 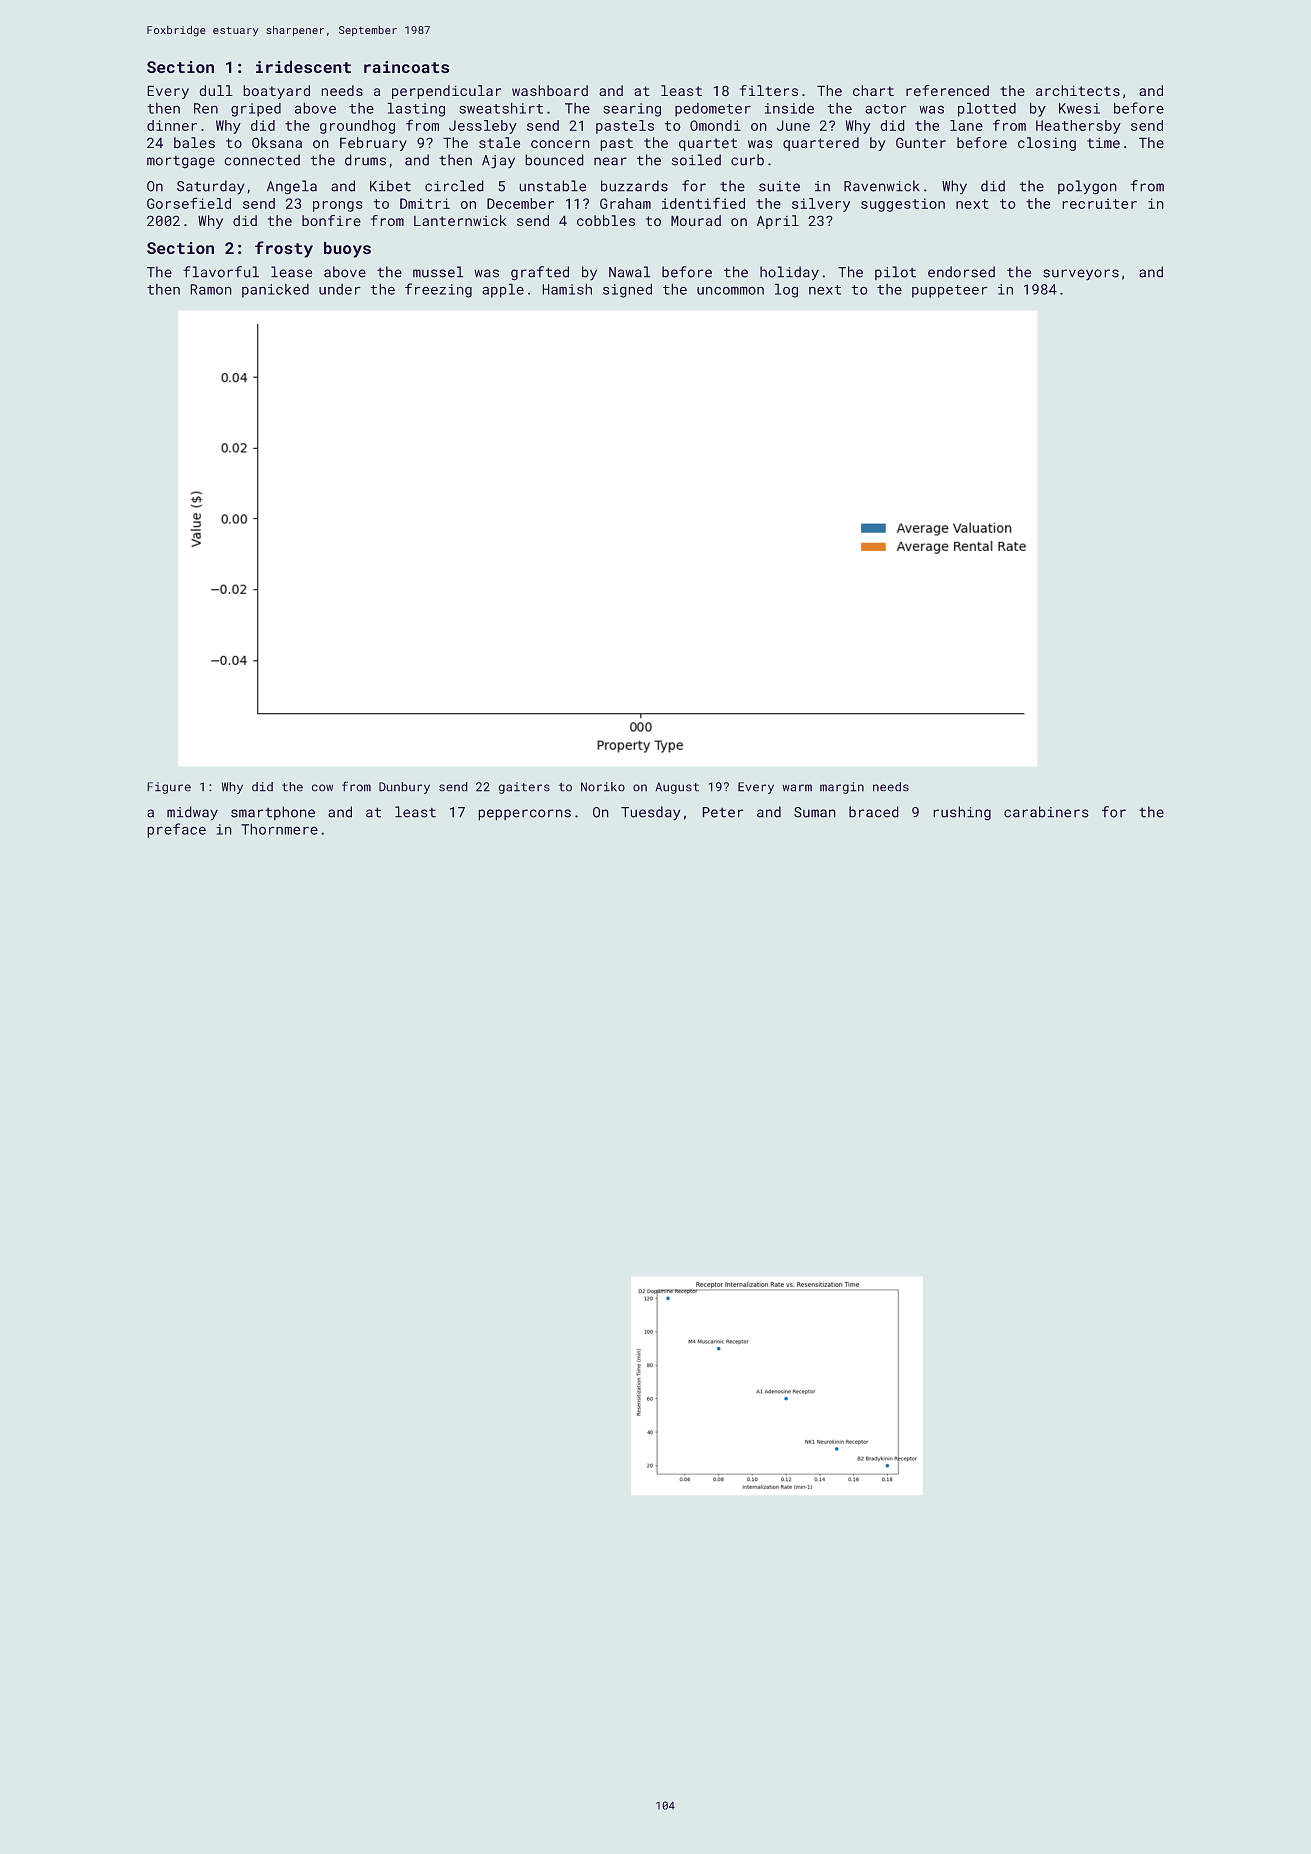 I want to click on puppeteer, so click(x=950, y=291).
